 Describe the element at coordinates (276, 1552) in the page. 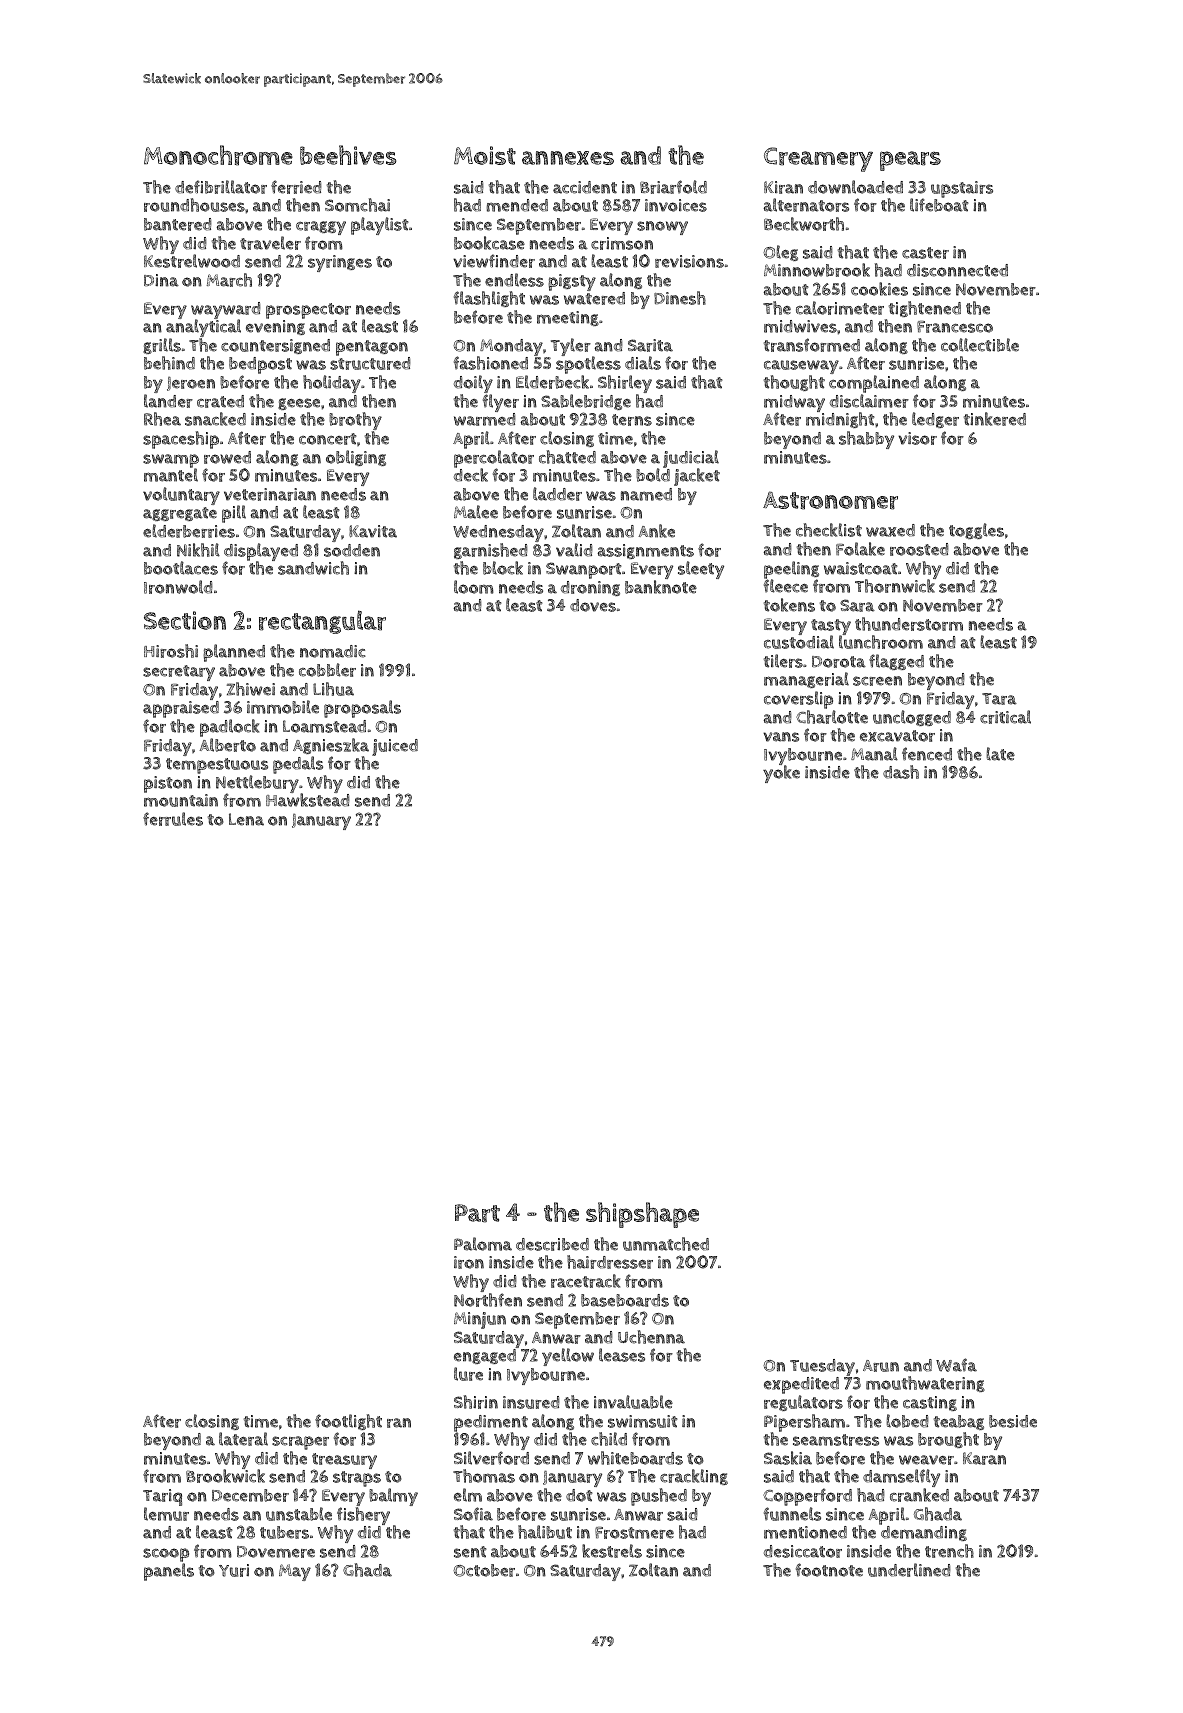

I see `Dovemere` at that location.
